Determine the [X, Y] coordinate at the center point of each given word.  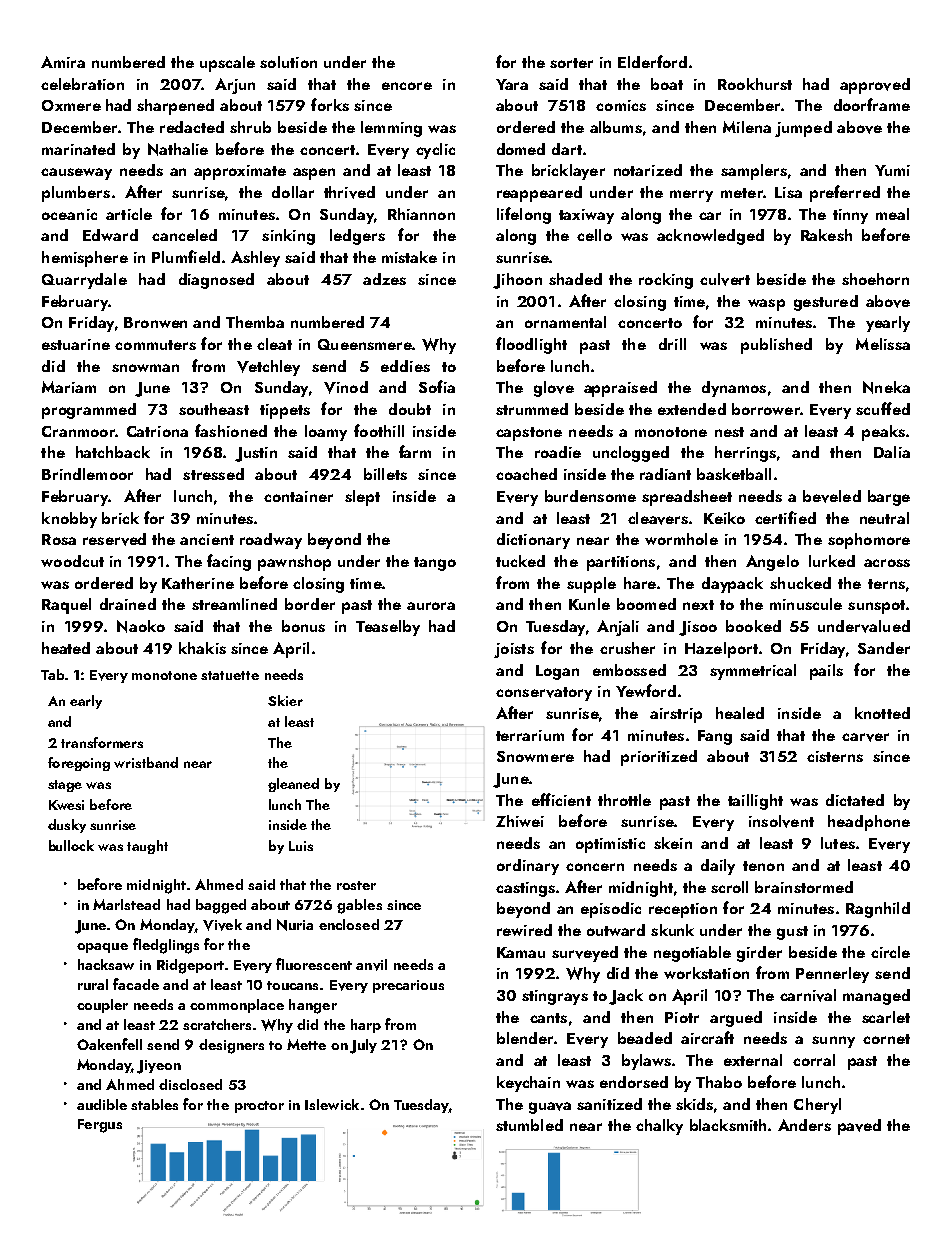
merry [691, 196]
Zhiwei [520, 821]
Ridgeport [190, 966]
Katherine [198, 583]
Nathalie [178, 149]
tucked [520, 561]
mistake [409, 257]
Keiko [724, 518]
